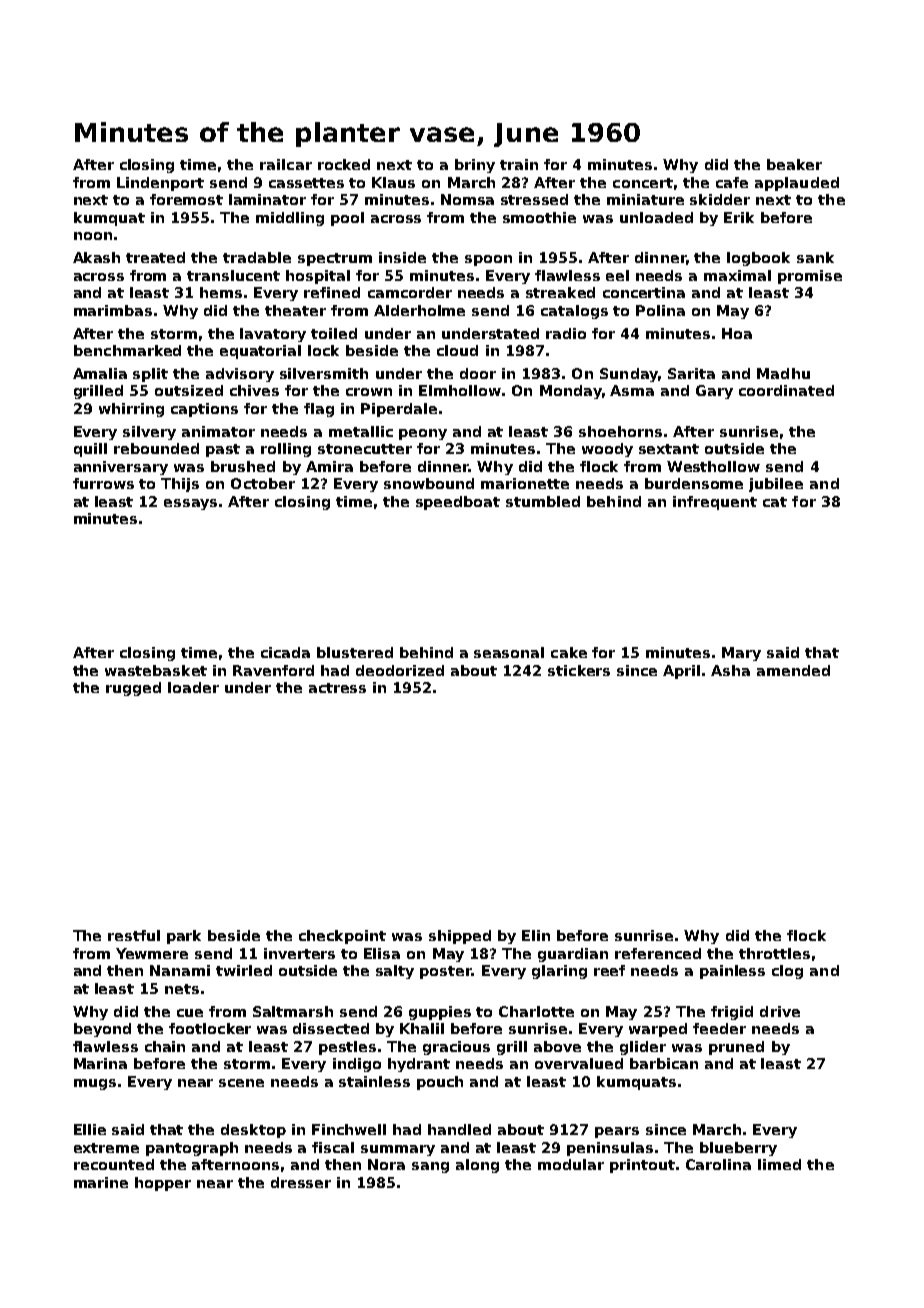 This document has height=1308, width=924. What do you see at coordinates (475, 166) in the document?
I see `briny` at bounding box center [475, 166].
